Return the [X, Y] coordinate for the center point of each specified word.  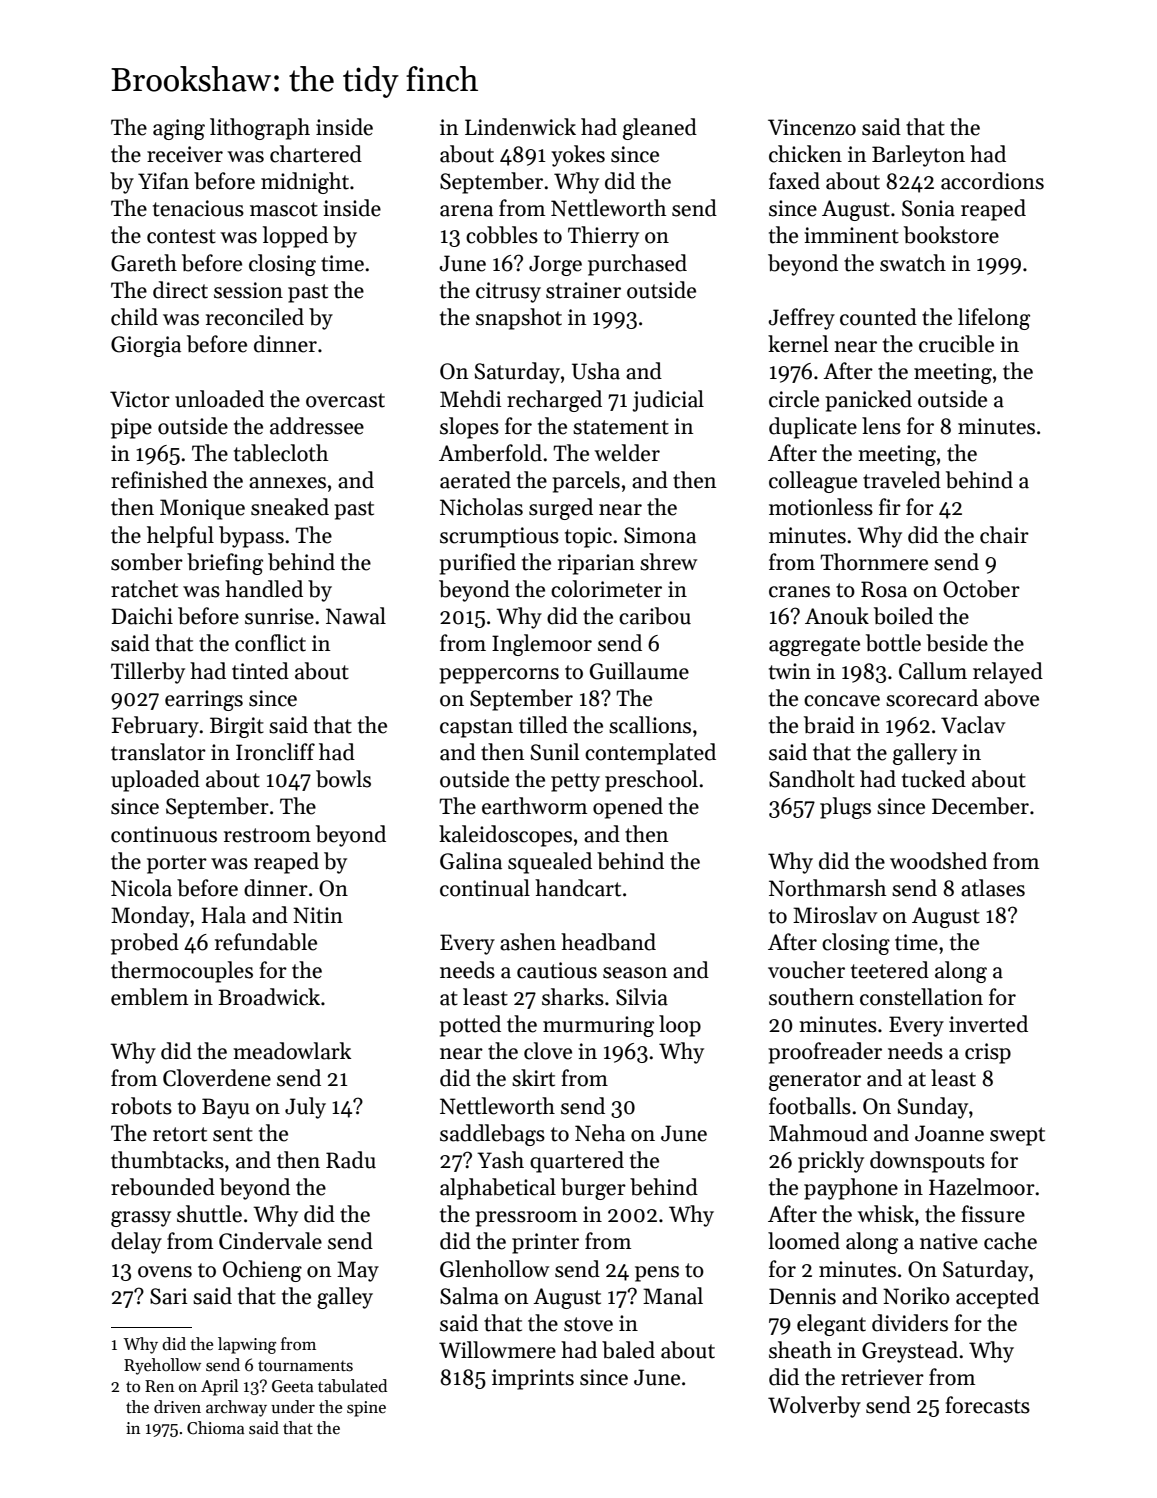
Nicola [141, 888]
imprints [533, 1379]
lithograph [260, 129]
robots [141, 1106]
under [293, 1407]
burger [593, 1189]
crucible [956, 344]
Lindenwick [520, 127]
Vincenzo [812, 127]
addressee [317, 426]
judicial [668, 401]
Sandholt [812, 779]
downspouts [927, 1162]
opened [628, 808]
